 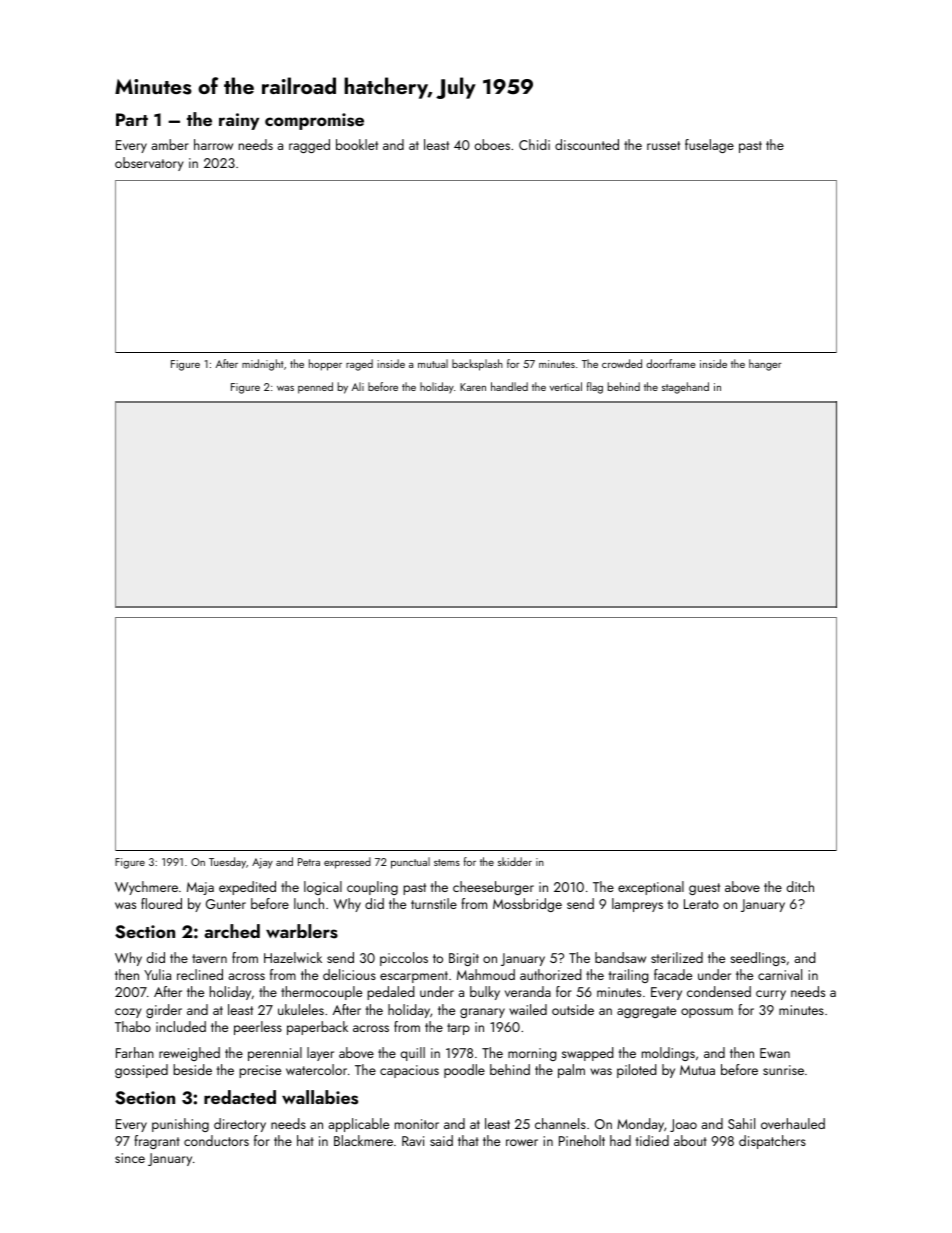 What do you see at coordinates (447, 862) in the document?
I see `stems` at bounding box center [447, 862].
